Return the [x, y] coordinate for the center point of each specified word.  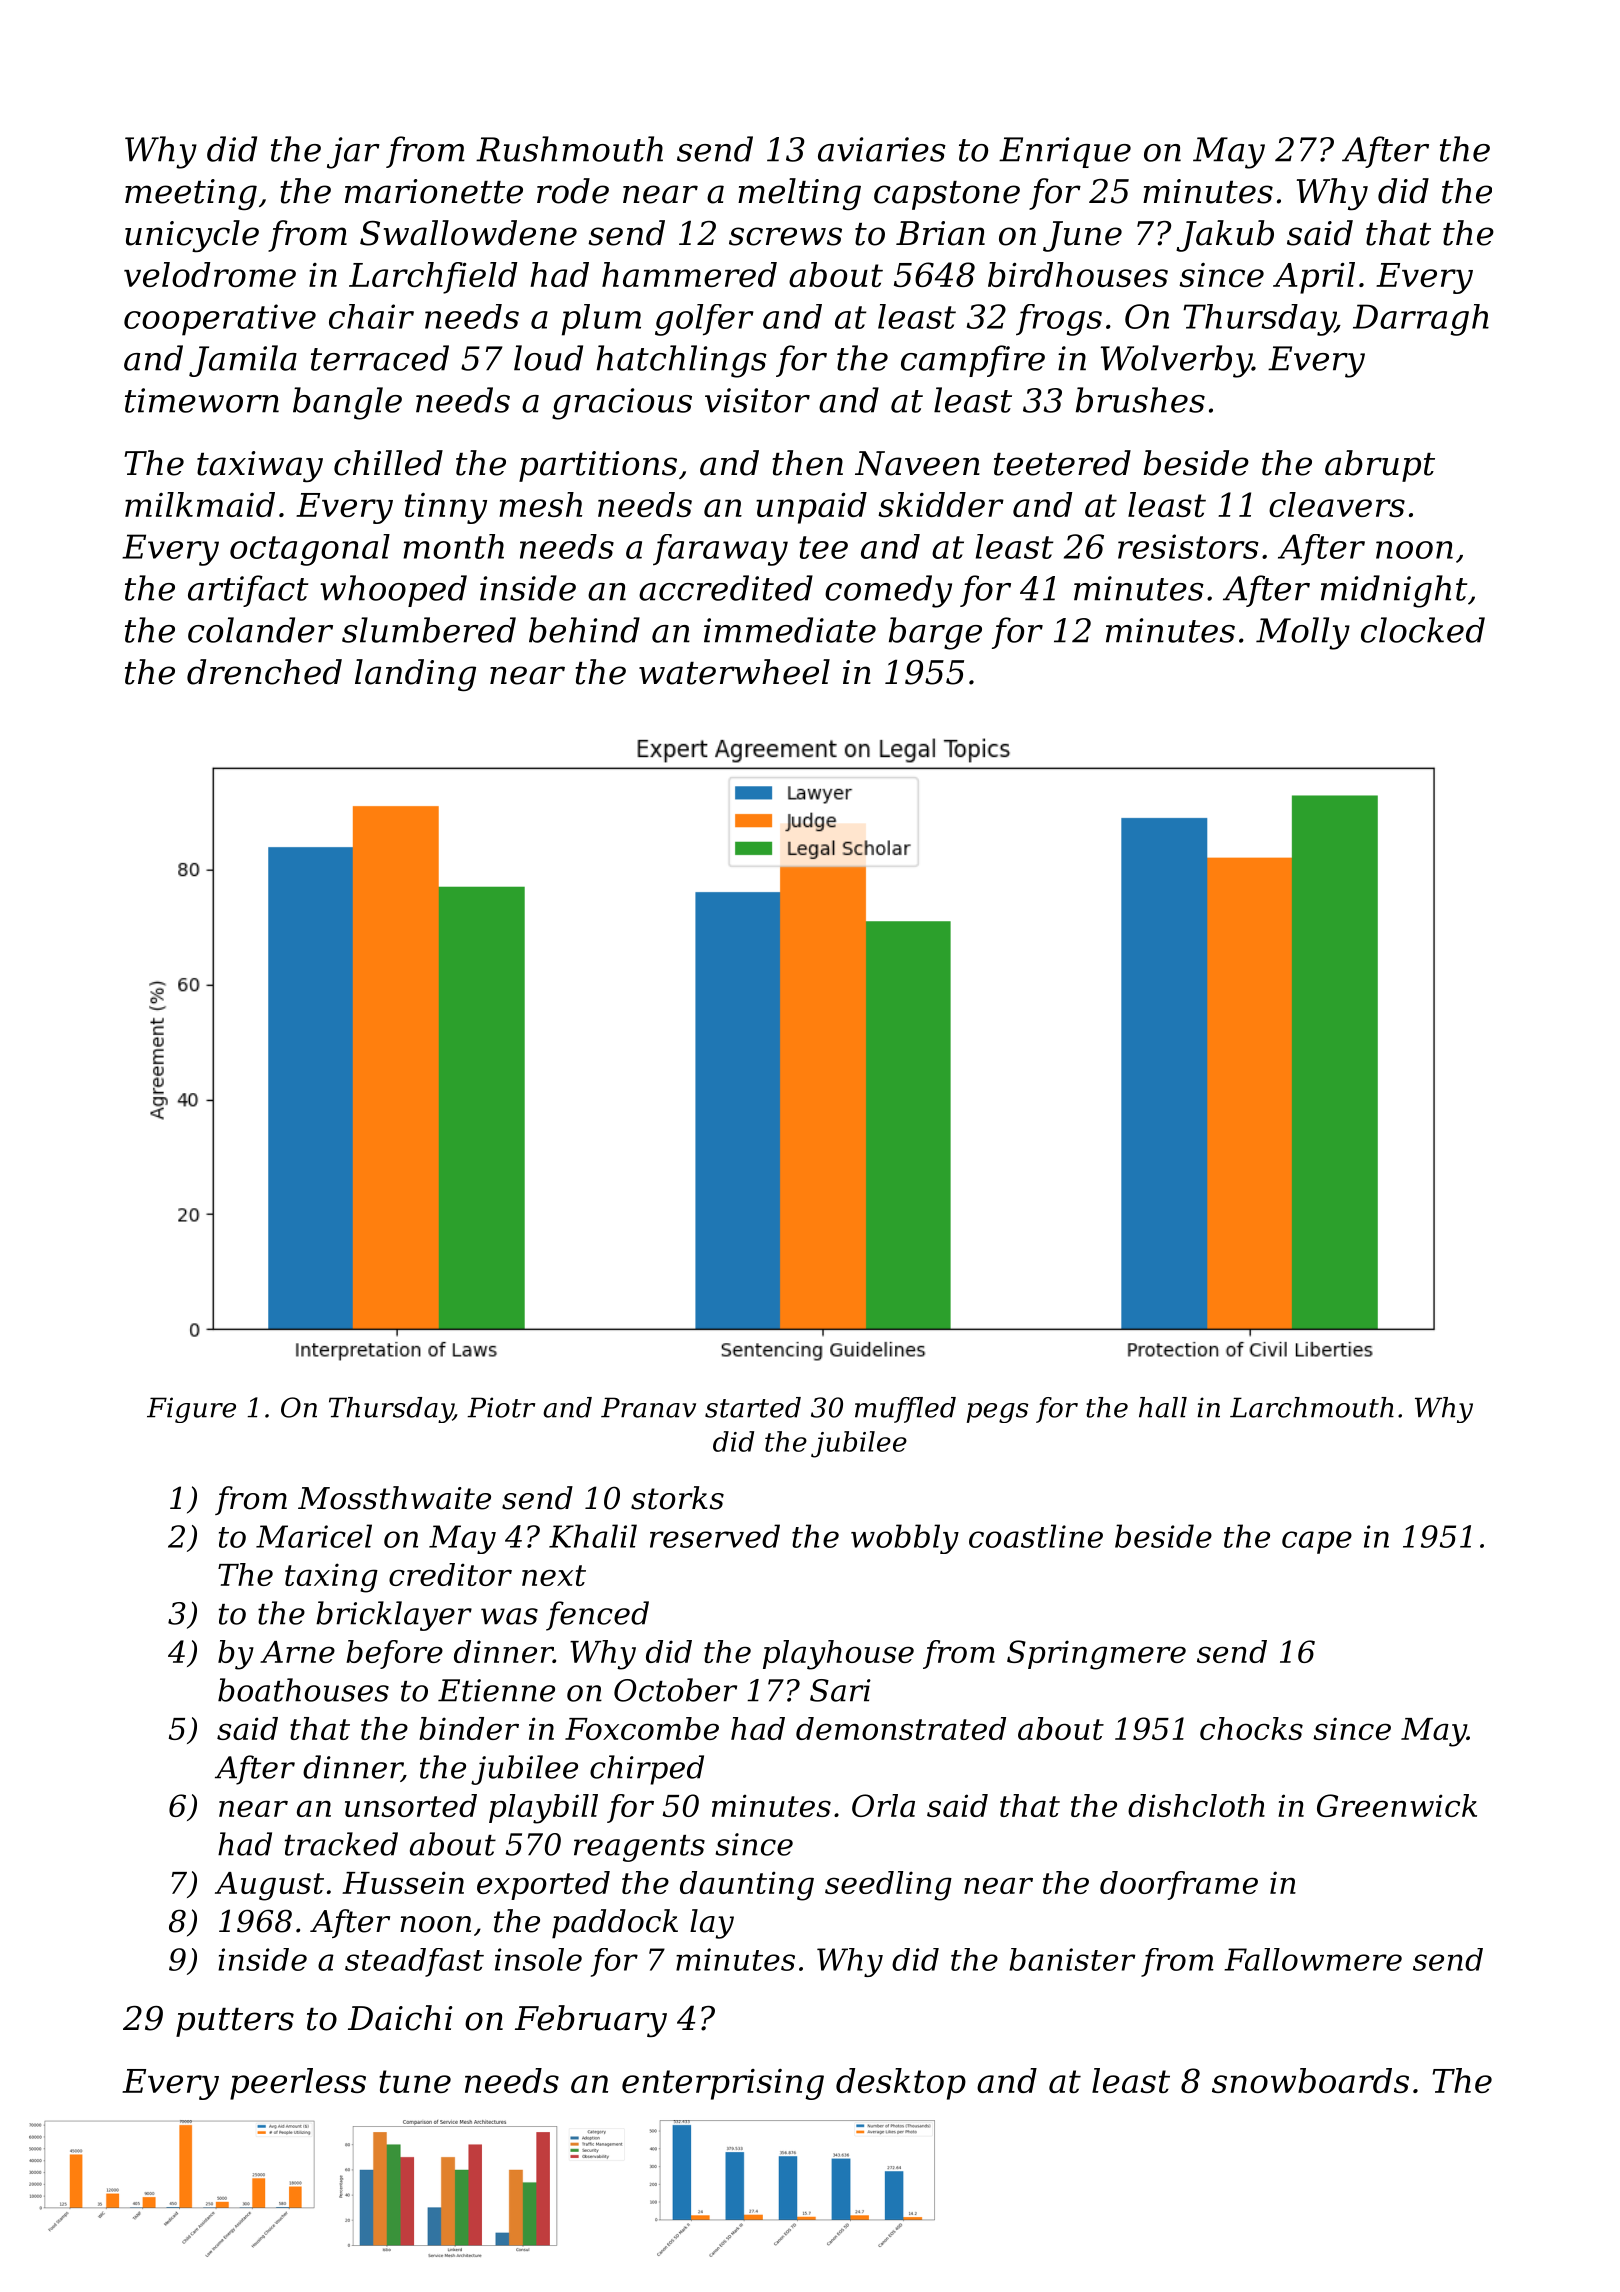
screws [785, 236]
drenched [264, 672]
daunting [747, 1886]
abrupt [1380, 466]
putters [235, 2022]
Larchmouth [1312, 1407]
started [753, 1407]
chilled [388, 463]
